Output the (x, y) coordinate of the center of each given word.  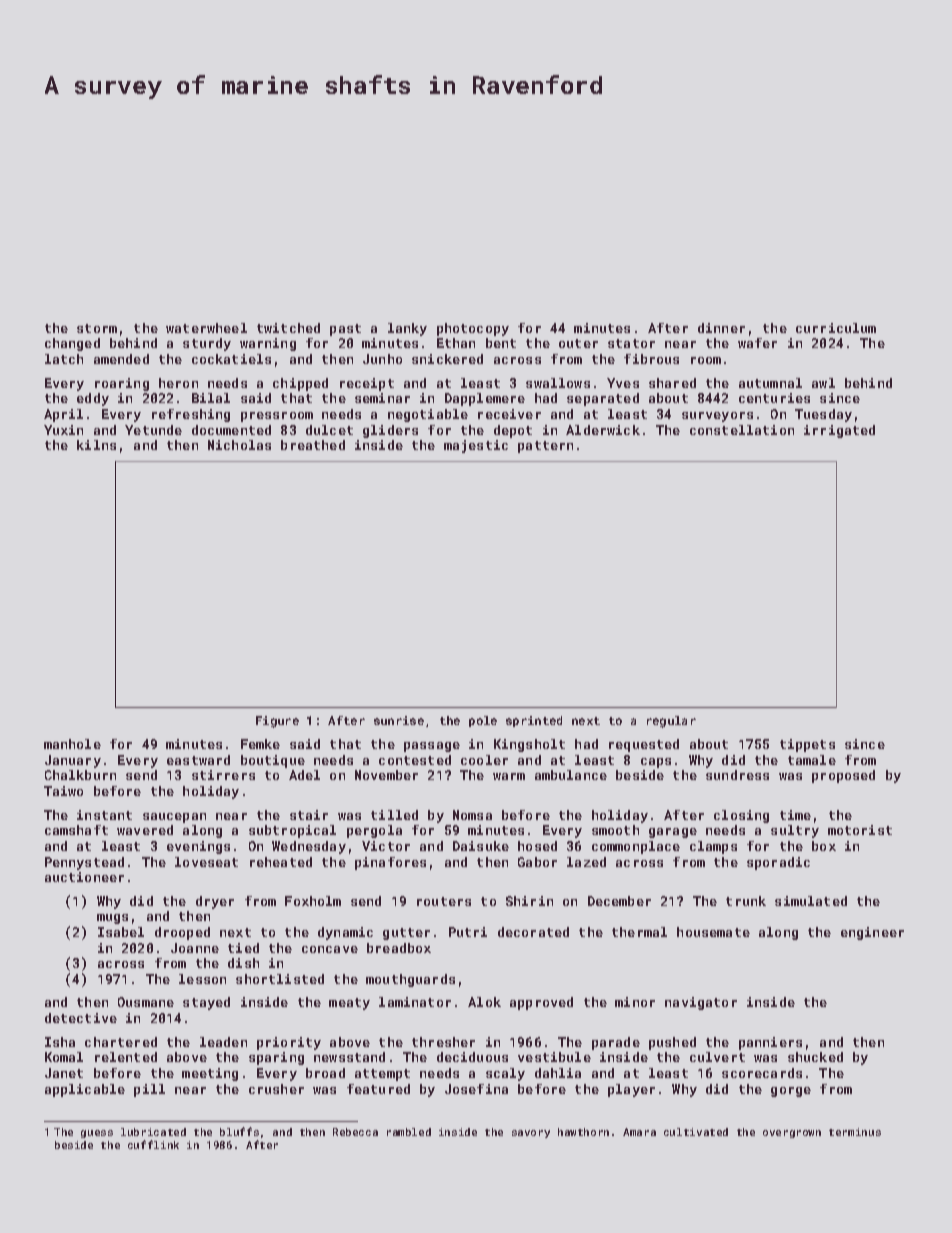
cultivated (696, 1132)
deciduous (472, 1057)
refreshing (191, 415)
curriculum (836, 328)
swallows (558, 383)
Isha (60, 1042)
